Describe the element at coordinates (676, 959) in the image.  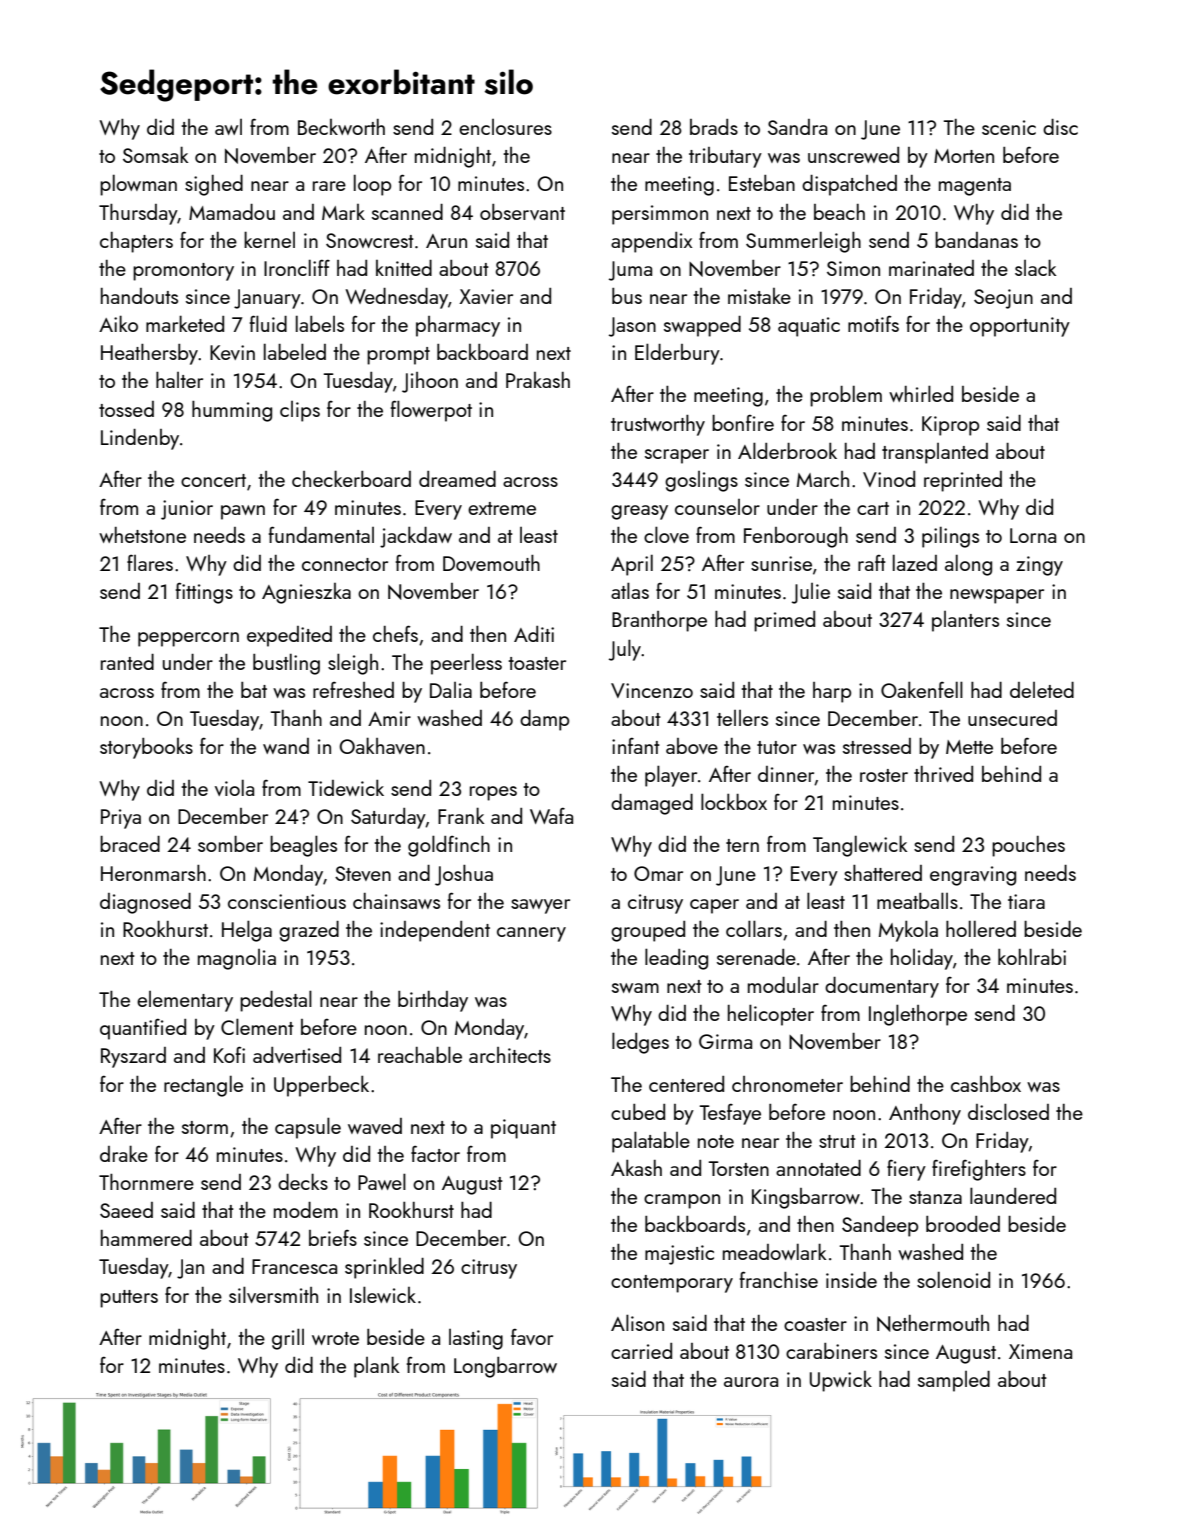
I see `leading` at that location.
